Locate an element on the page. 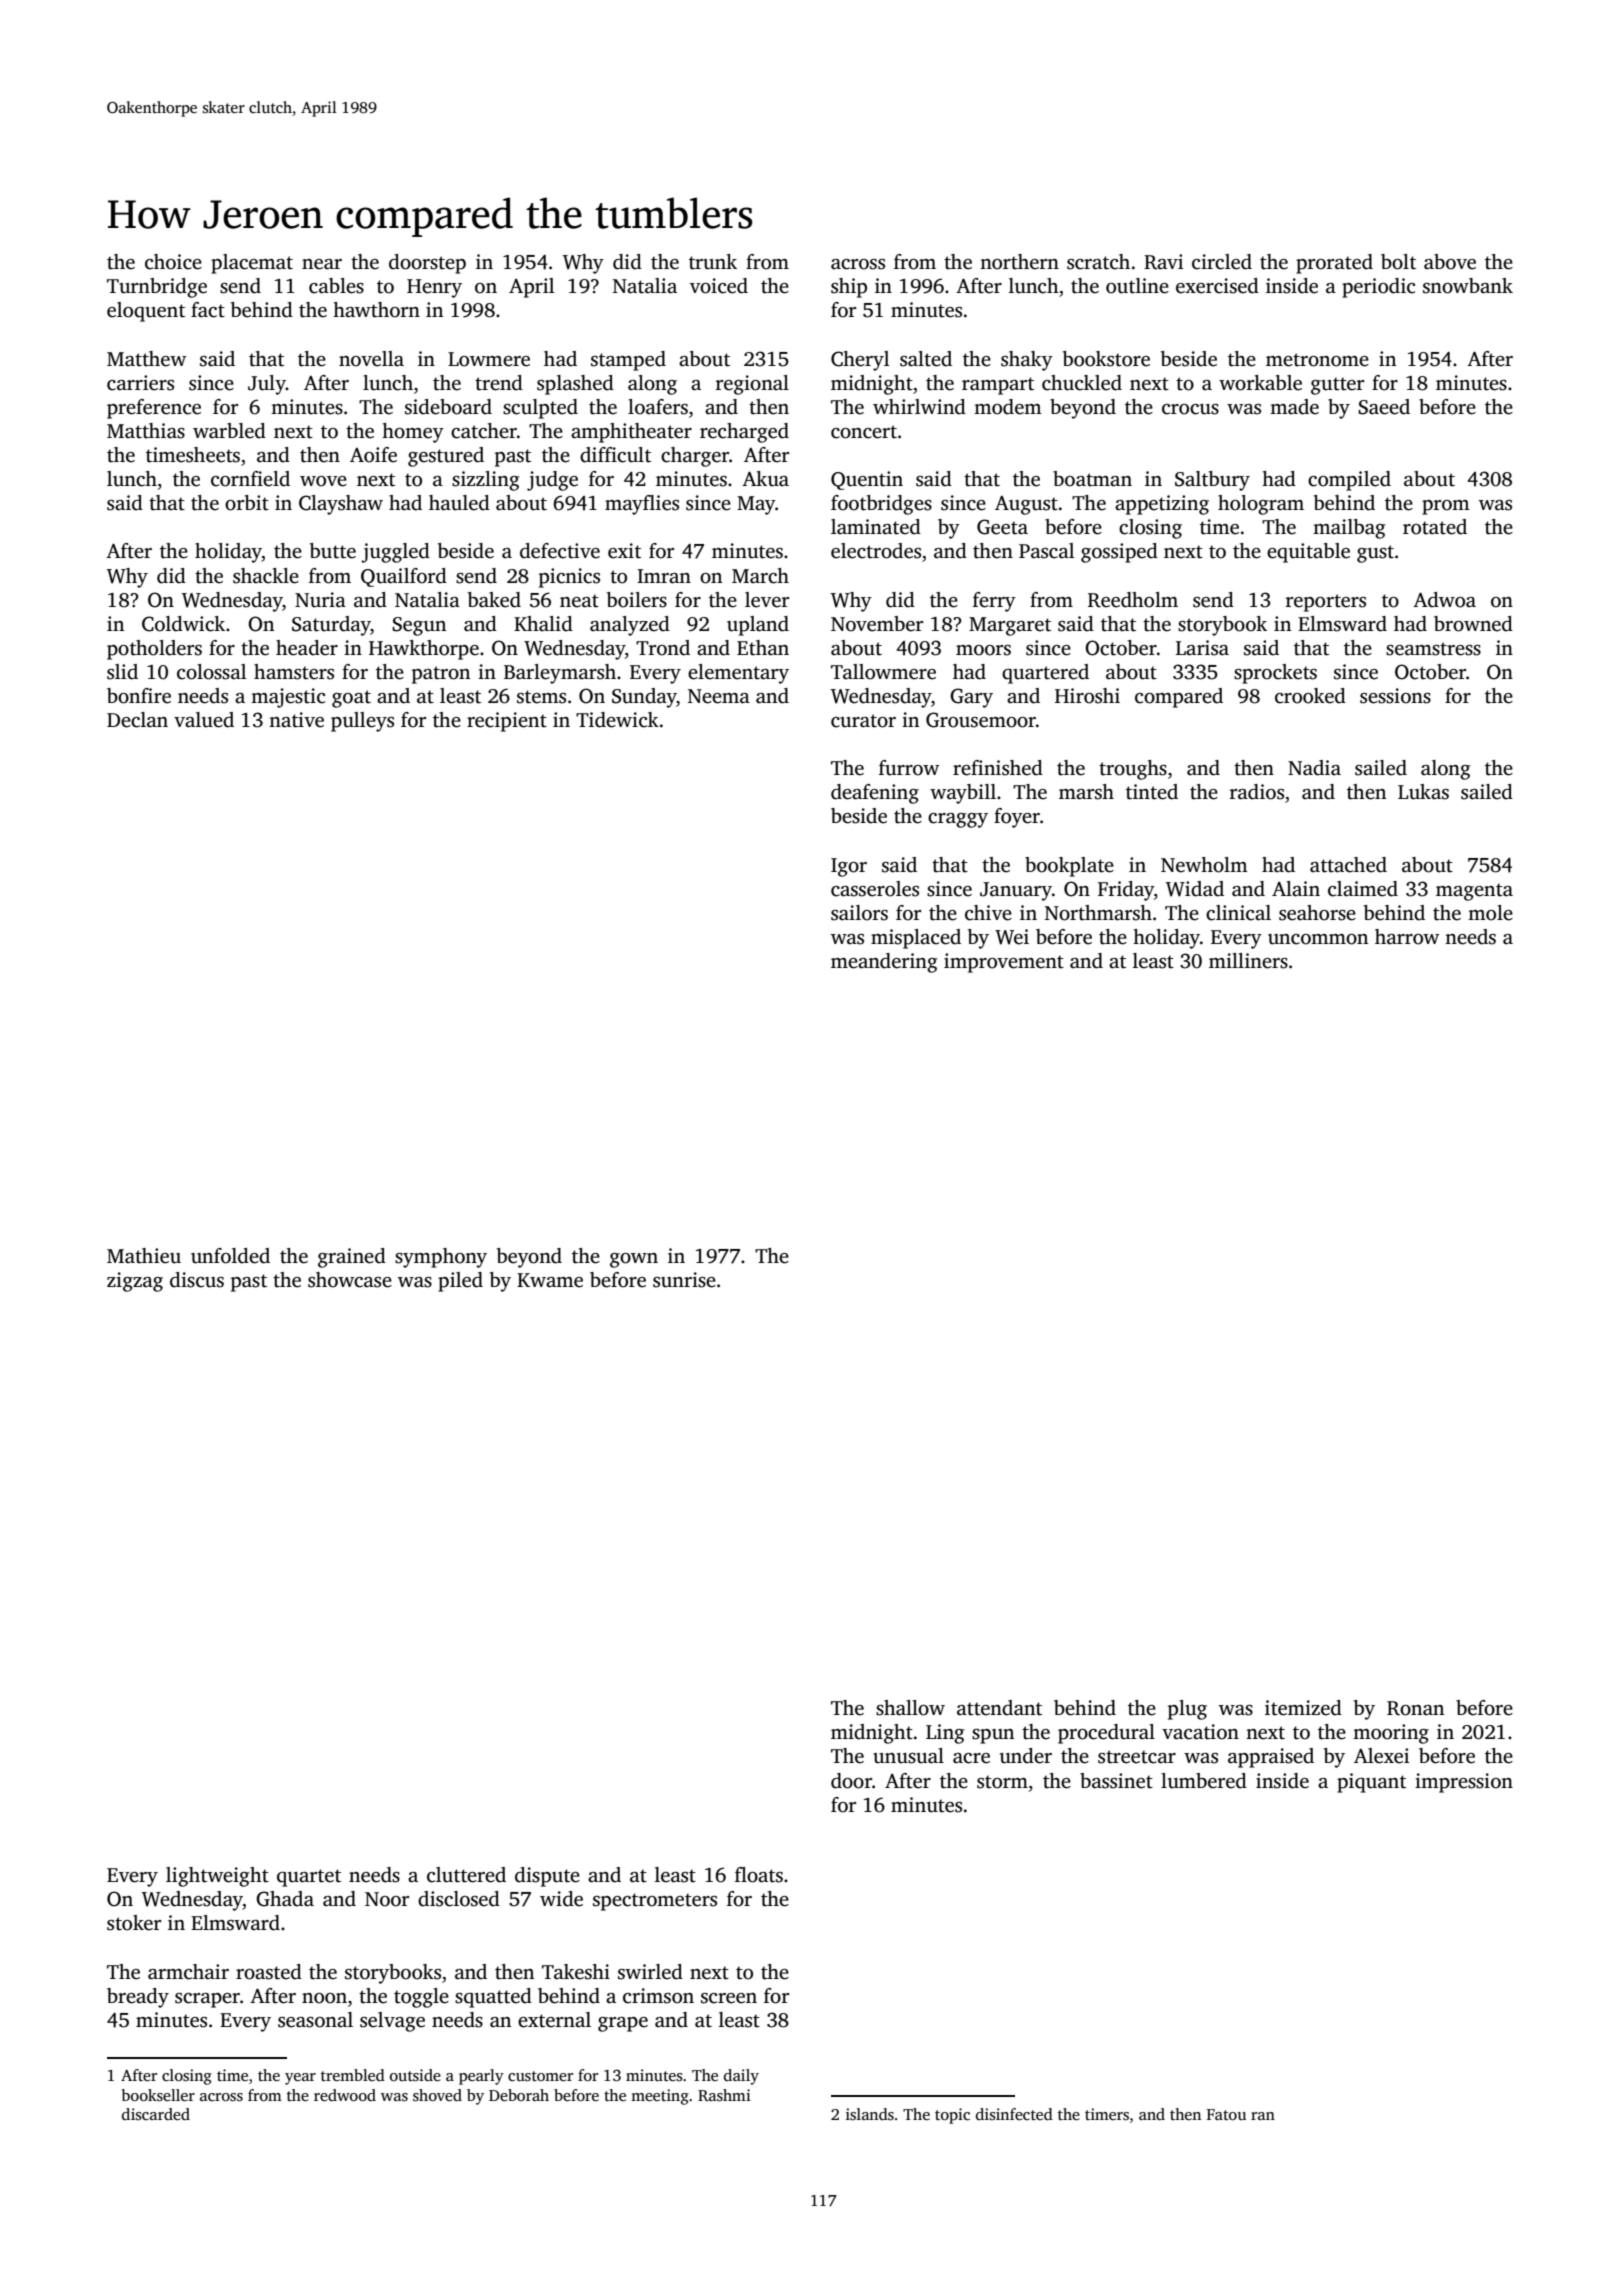  shallow is located at coordinates (910, 1708).
